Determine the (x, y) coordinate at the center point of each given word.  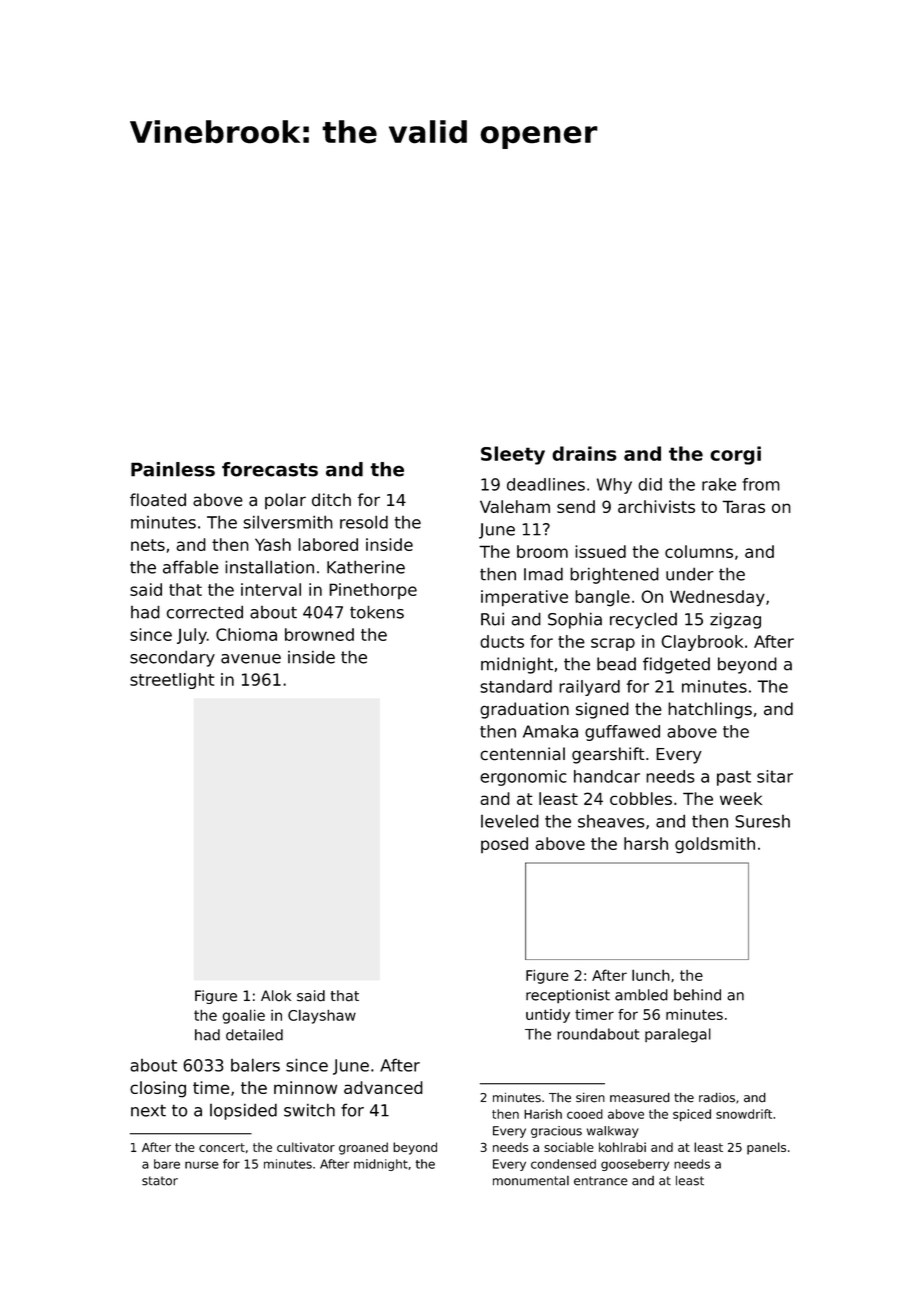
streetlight (172, 681)
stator (160, 1181)
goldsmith (715, 845)
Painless (173, 469)
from (761, 484)
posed (504, 845)
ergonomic (523, 778)
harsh (646, 843)
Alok (276, 996)
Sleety (513, 455)
